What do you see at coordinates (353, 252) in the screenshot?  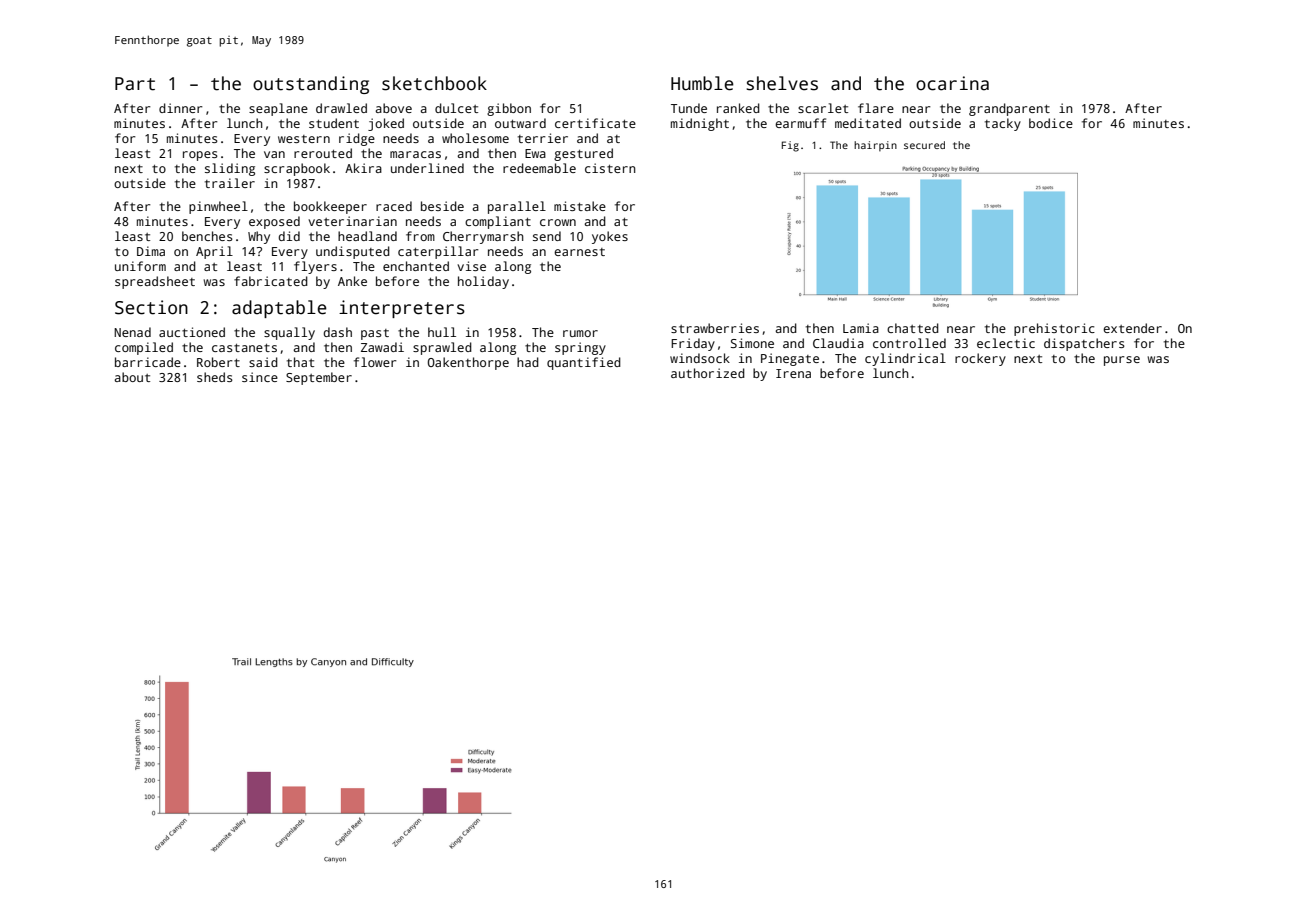 I see `undisputed` at bounding box center [353, 252].
